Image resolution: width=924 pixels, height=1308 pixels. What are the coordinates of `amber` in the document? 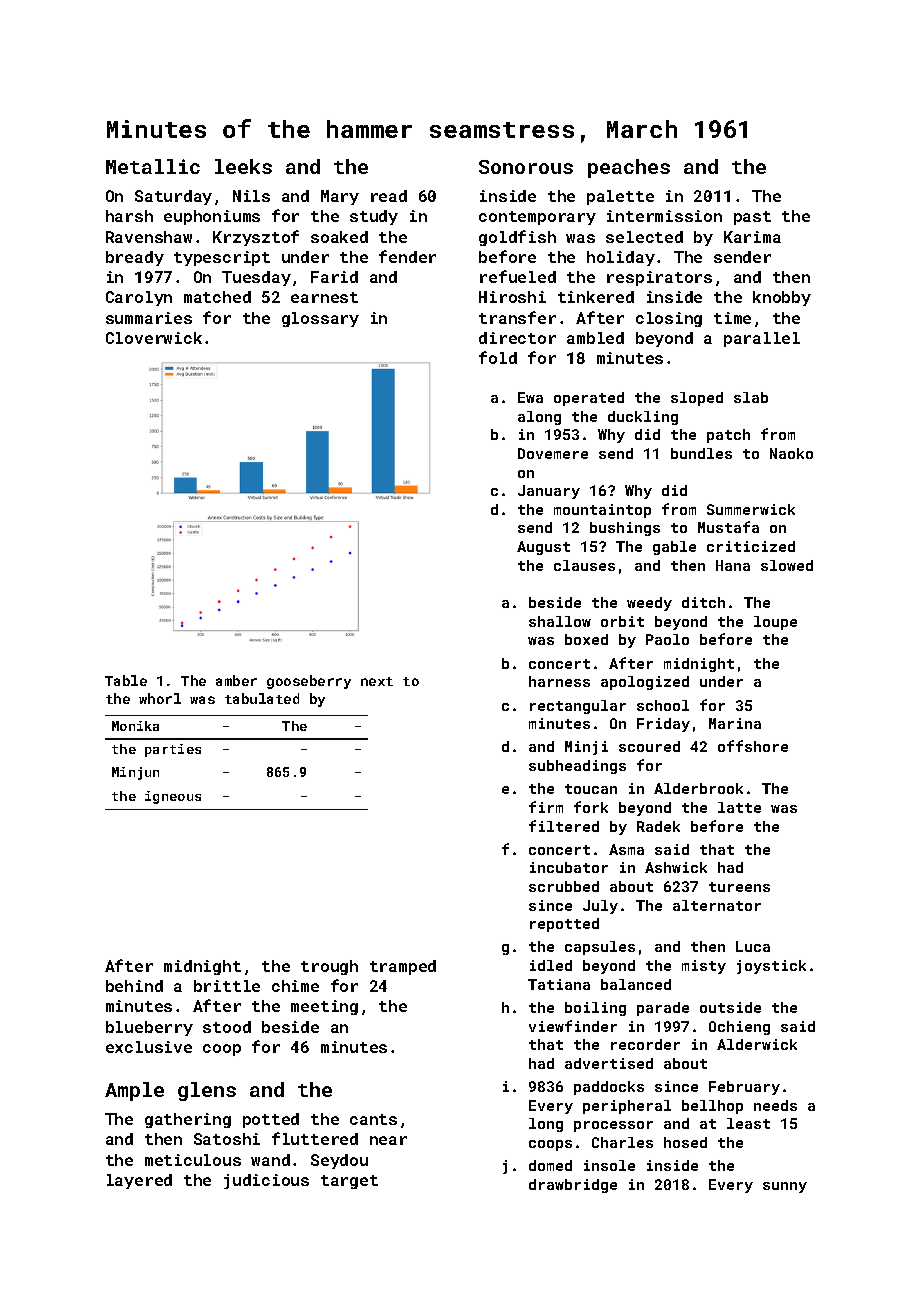 It's located at (236, 680).
